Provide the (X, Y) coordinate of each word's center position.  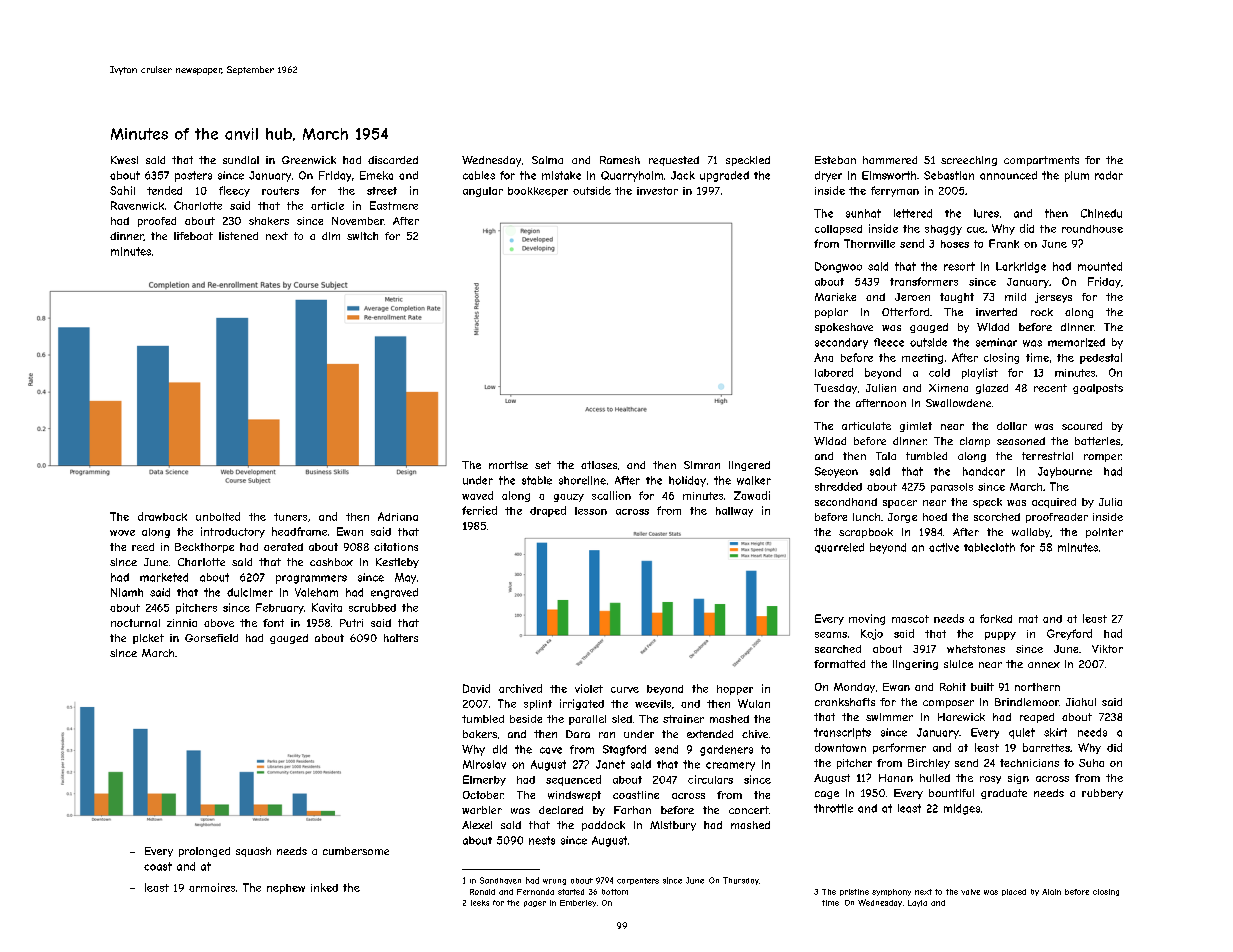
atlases (599, 465)
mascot (910, 619)
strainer (683, 719)
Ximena (948, 388)
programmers (311, 579)
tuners (290, 517)
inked (324, 887)
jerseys (1053, 298)
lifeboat (193, 236)
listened (238, 236)
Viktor (1107, 649)
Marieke (835, 297)
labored (834, 372)
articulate (866, 426)
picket (148, 639)
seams (831, 635)
